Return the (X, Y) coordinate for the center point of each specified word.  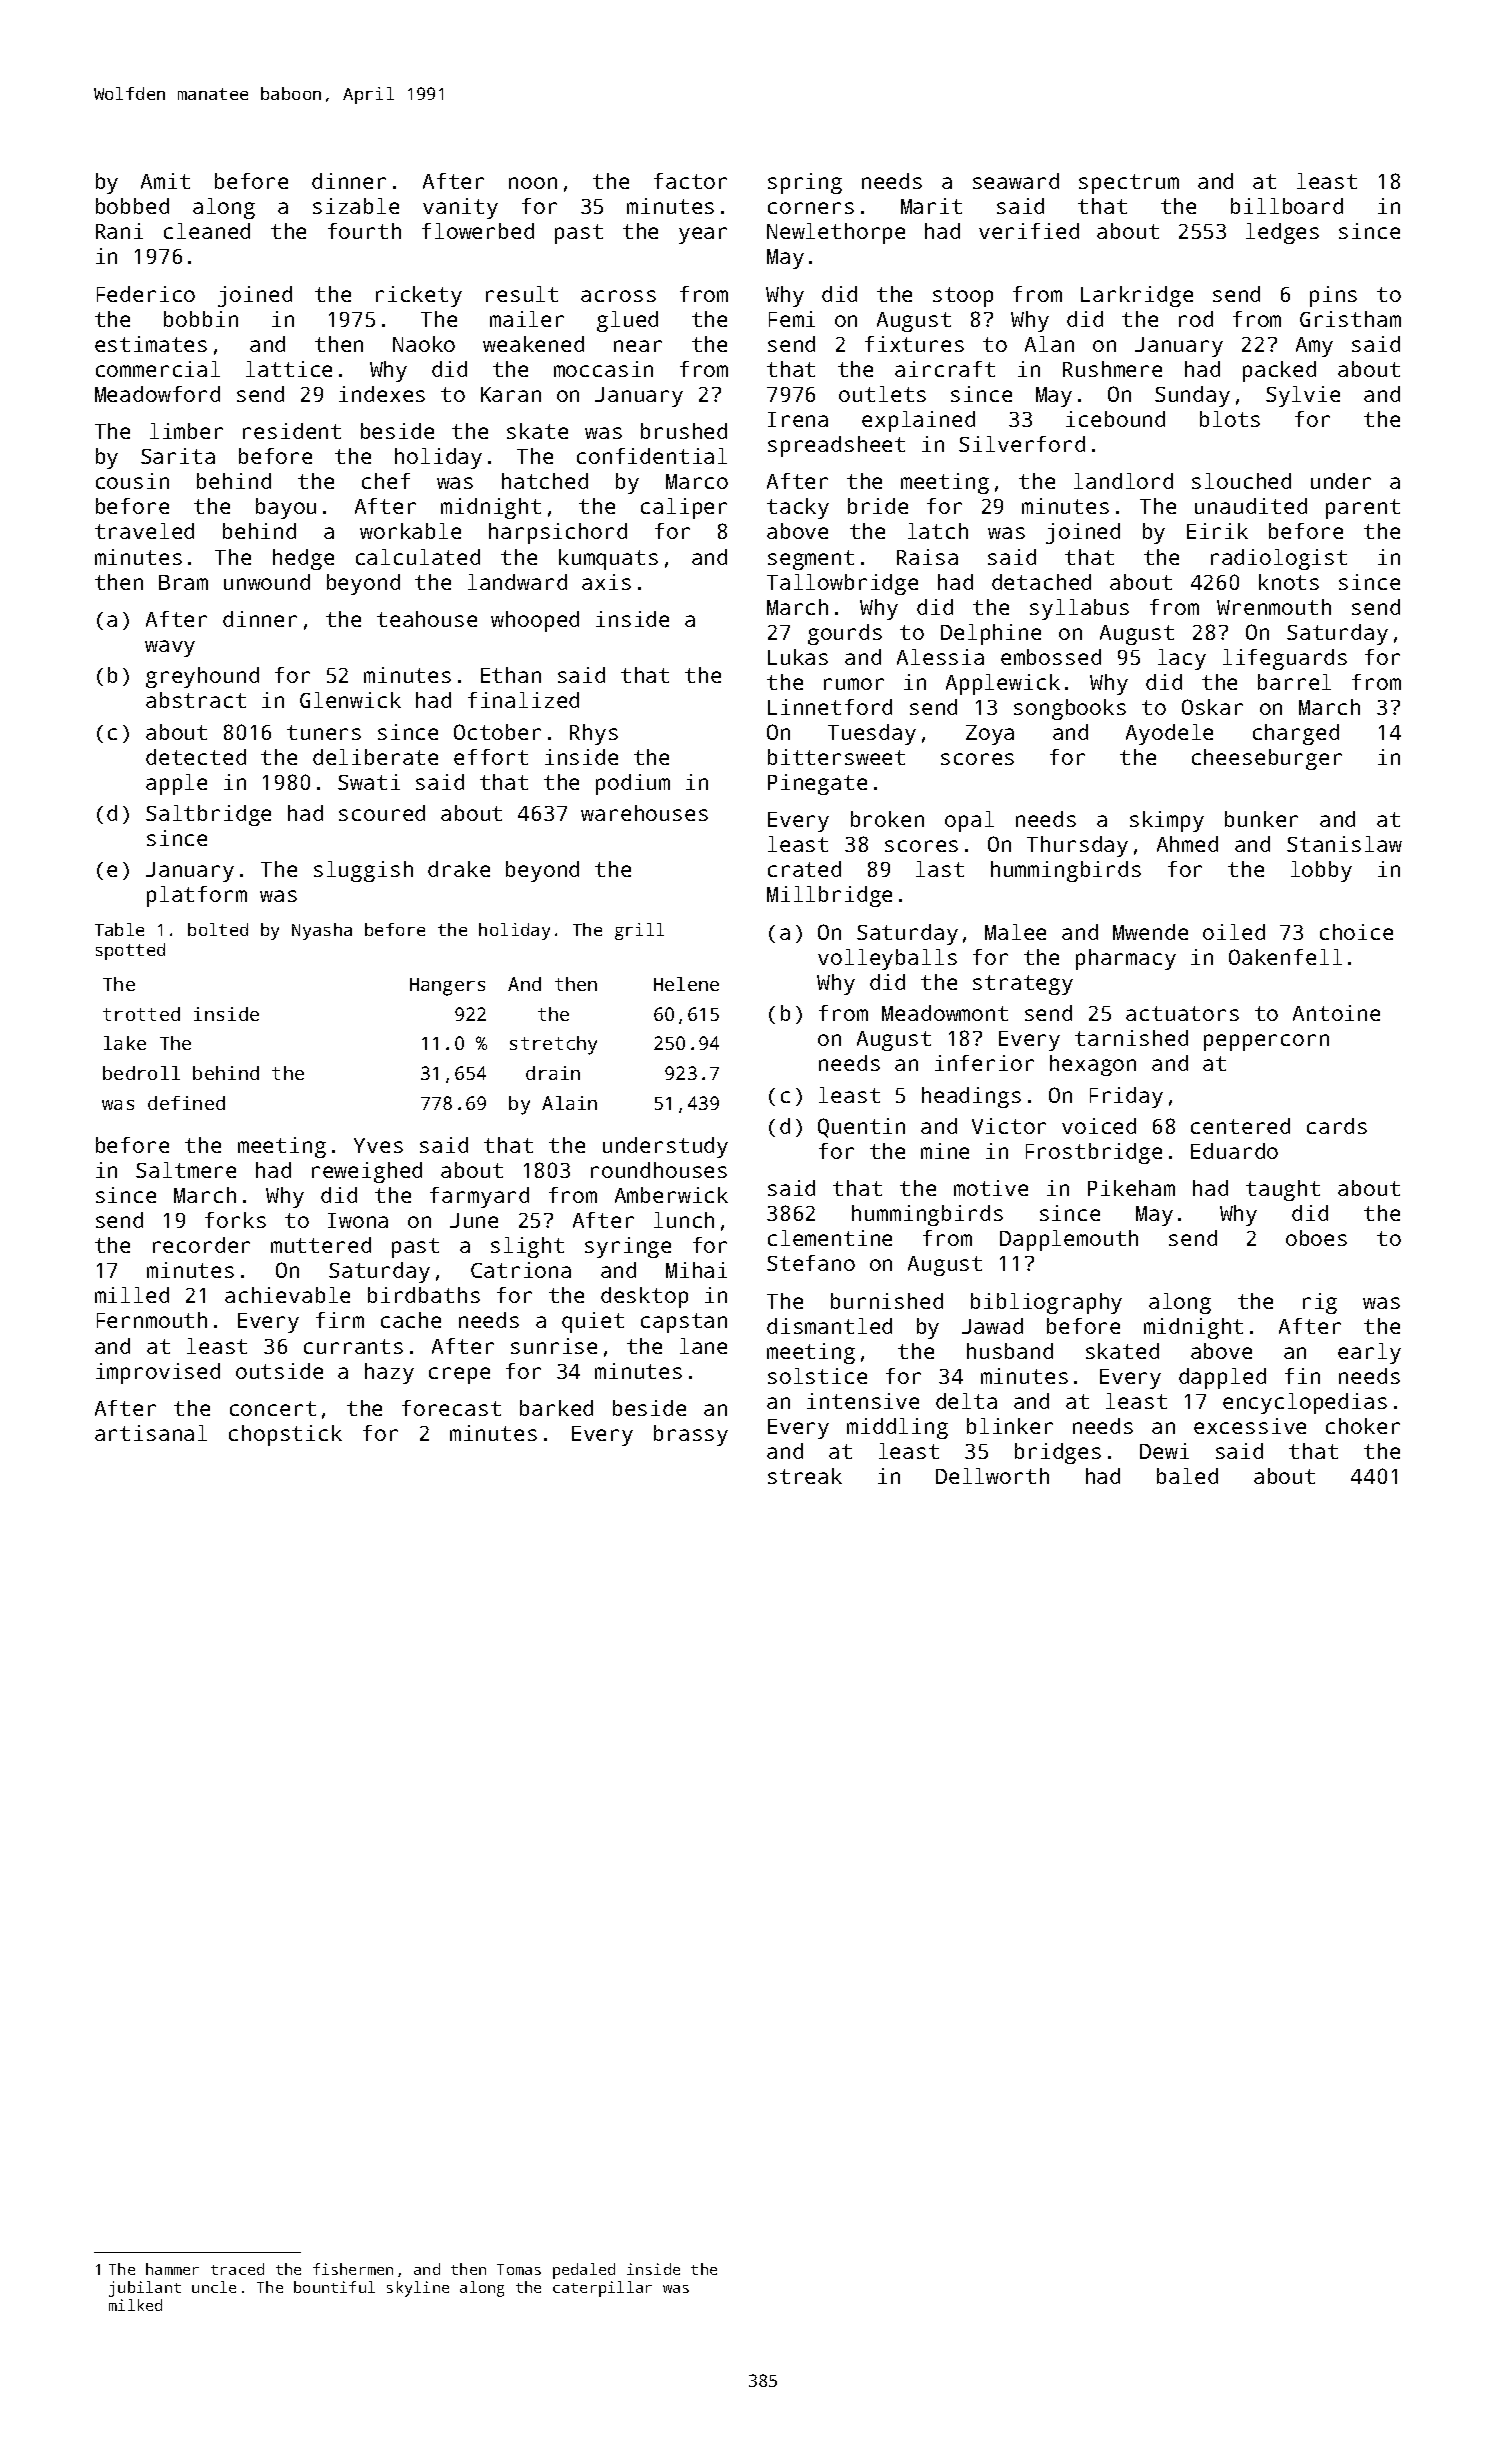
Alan (1049, 344)
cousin (132, 481)
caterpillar (602, 2289)
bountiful (334, 2287)
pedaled (584, 2271)
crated (804, 869)
